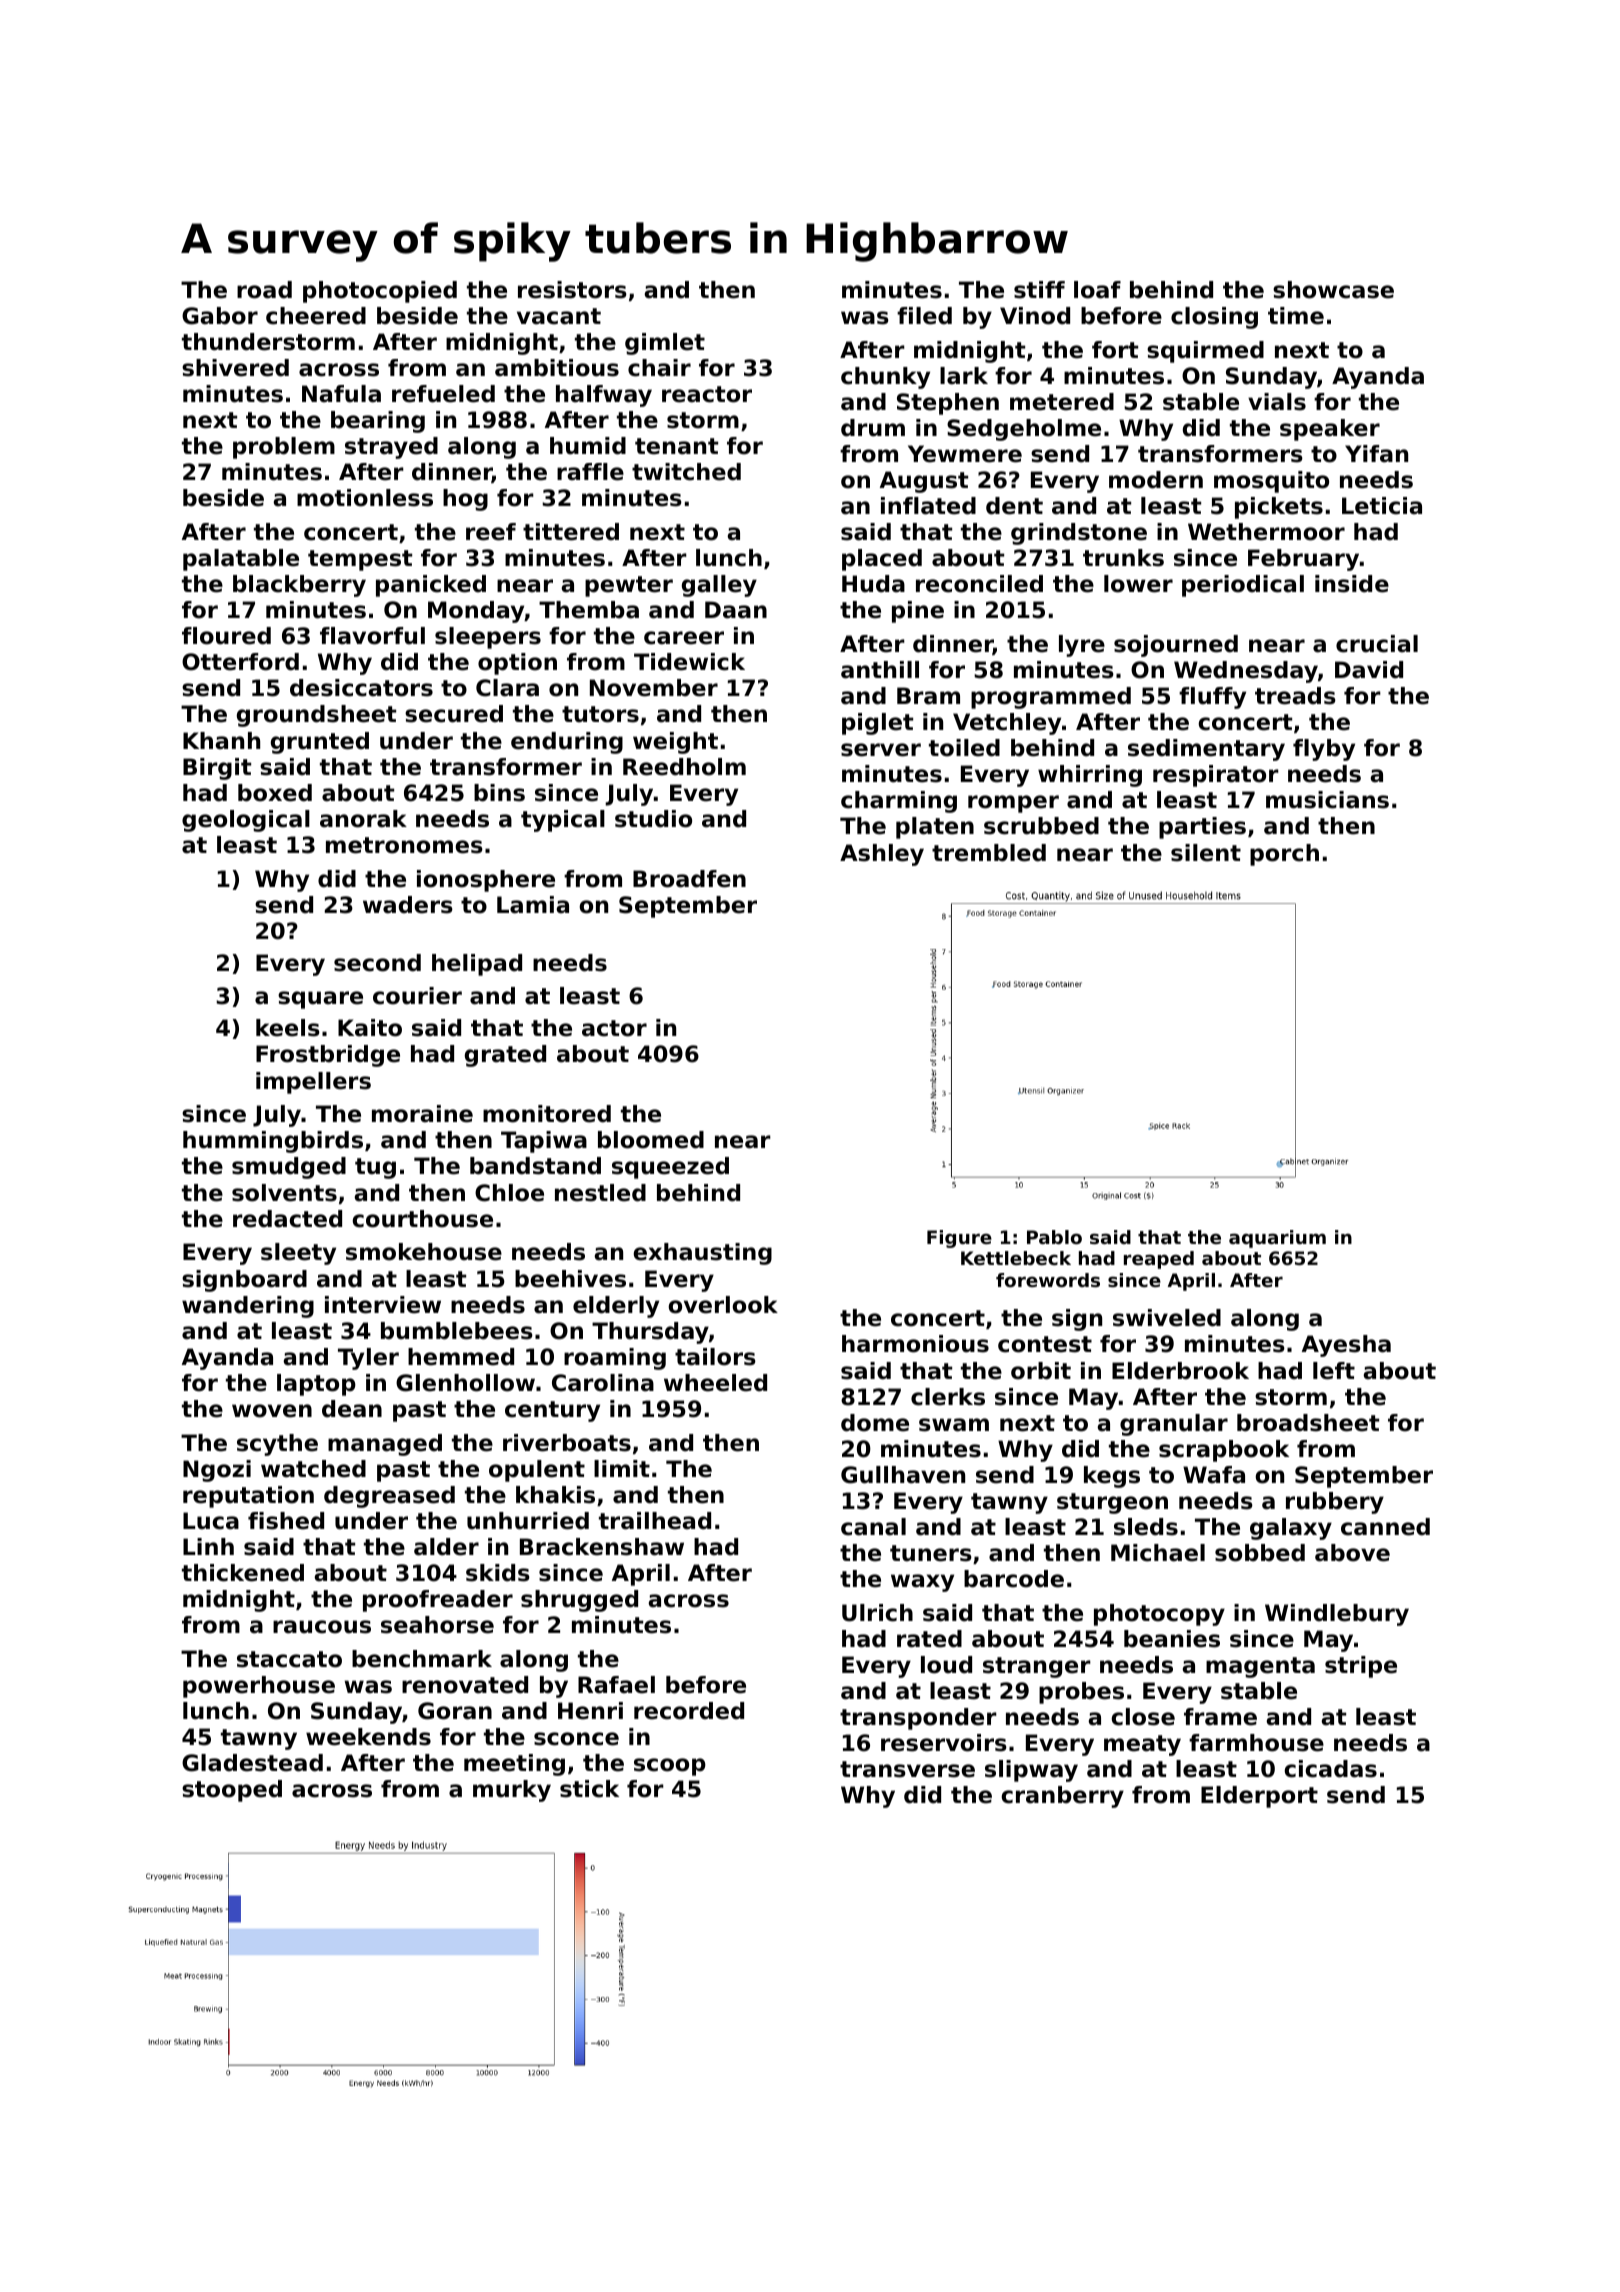 The height and width of the image is (2292, 1620). Describe the element at coordinates (651, 1140) in the image. I see `bloomed` at that location.
